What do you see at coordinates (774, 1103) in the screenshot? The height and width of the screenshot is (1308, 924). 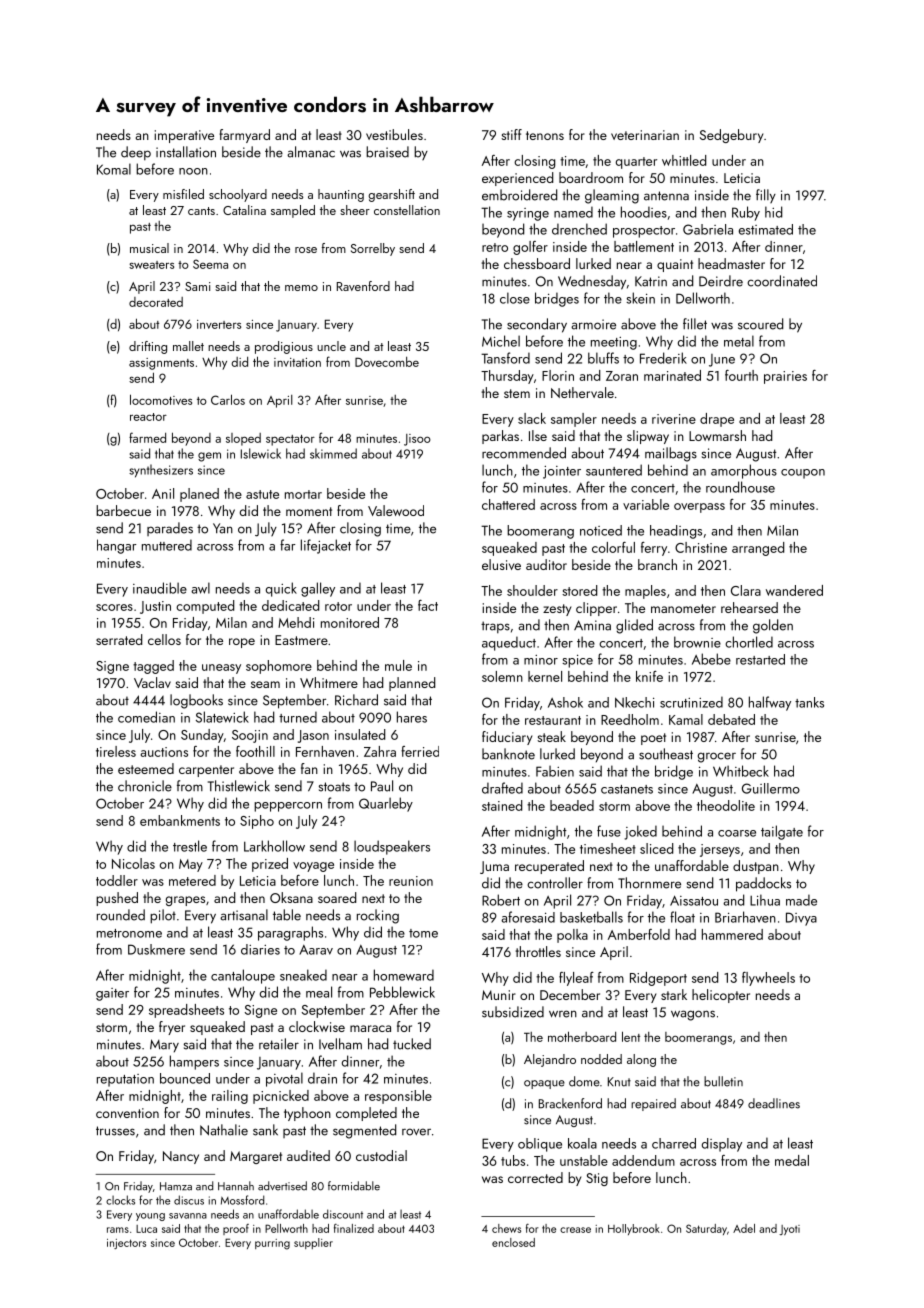 I see `deadlines` at bounding box center [774, 1103].
